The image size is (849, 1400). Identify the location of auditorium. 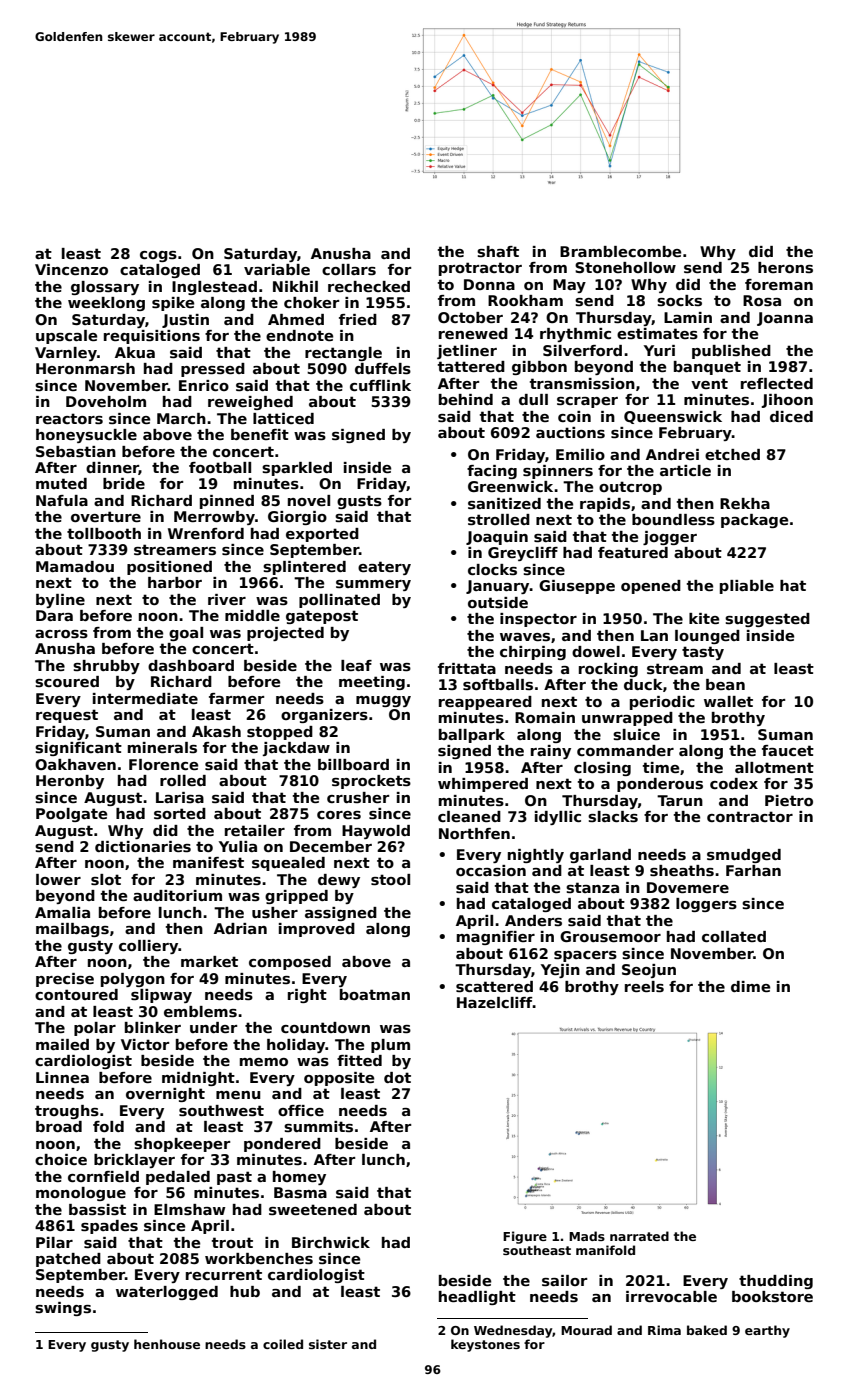
(177, 895).
